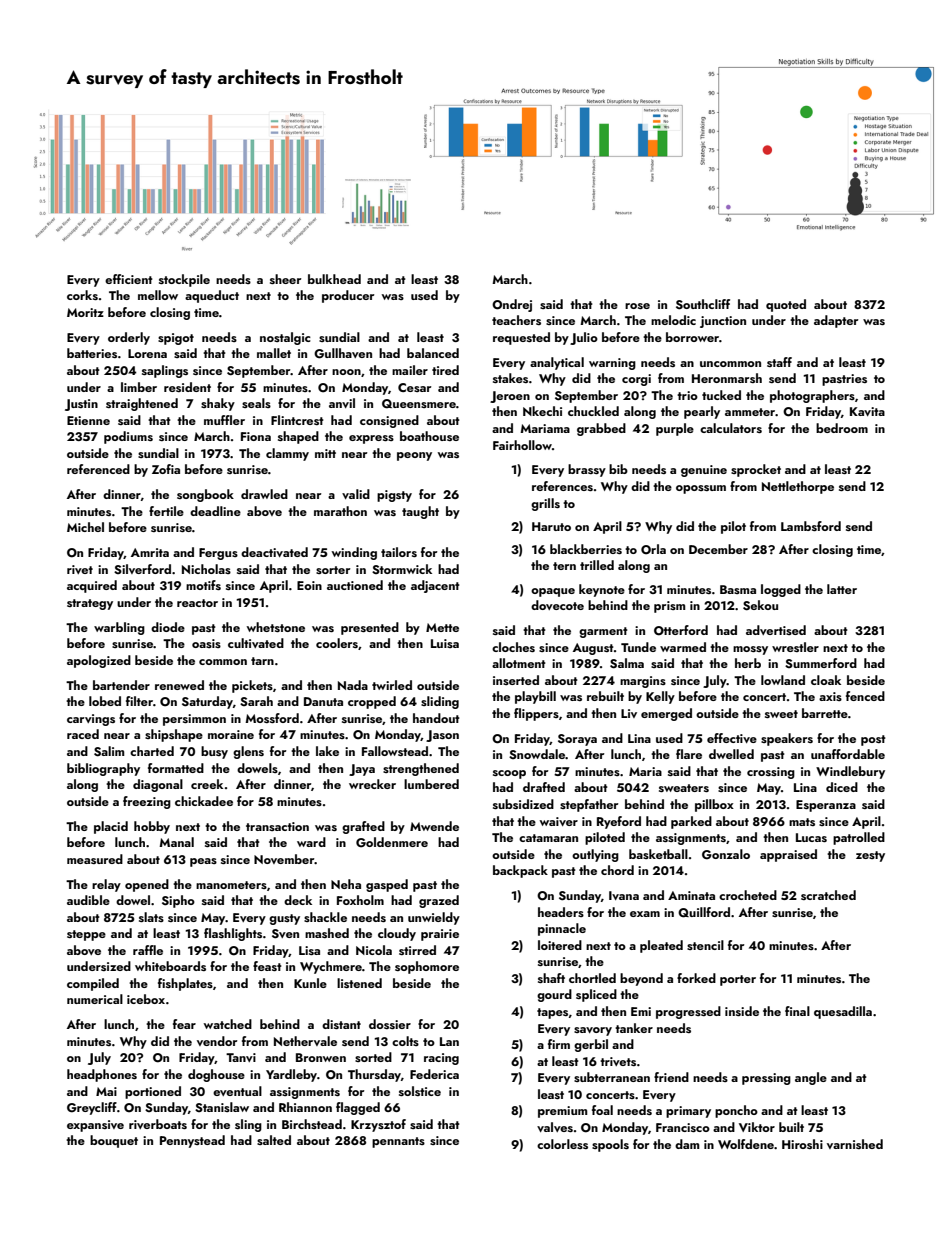 The height and width of the screenshot is (1233, 952). What do you see at coordinates (510, 397) in the screenshot?
I see `Jeroen` at bounding box center [510, 397].
